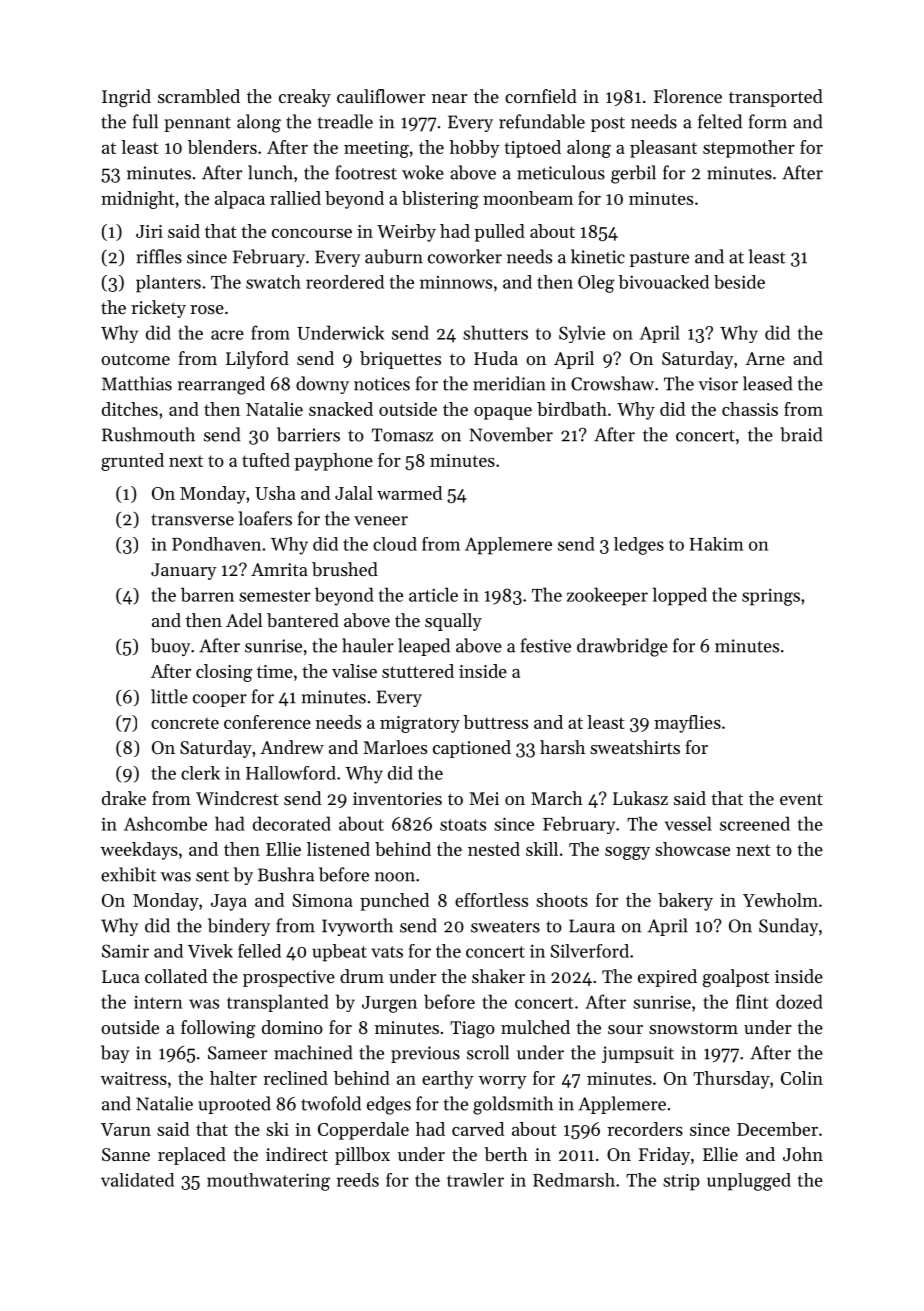 The width and height of the document is (924, 1311). I want to click on Ingrid, so click(126, 98).
